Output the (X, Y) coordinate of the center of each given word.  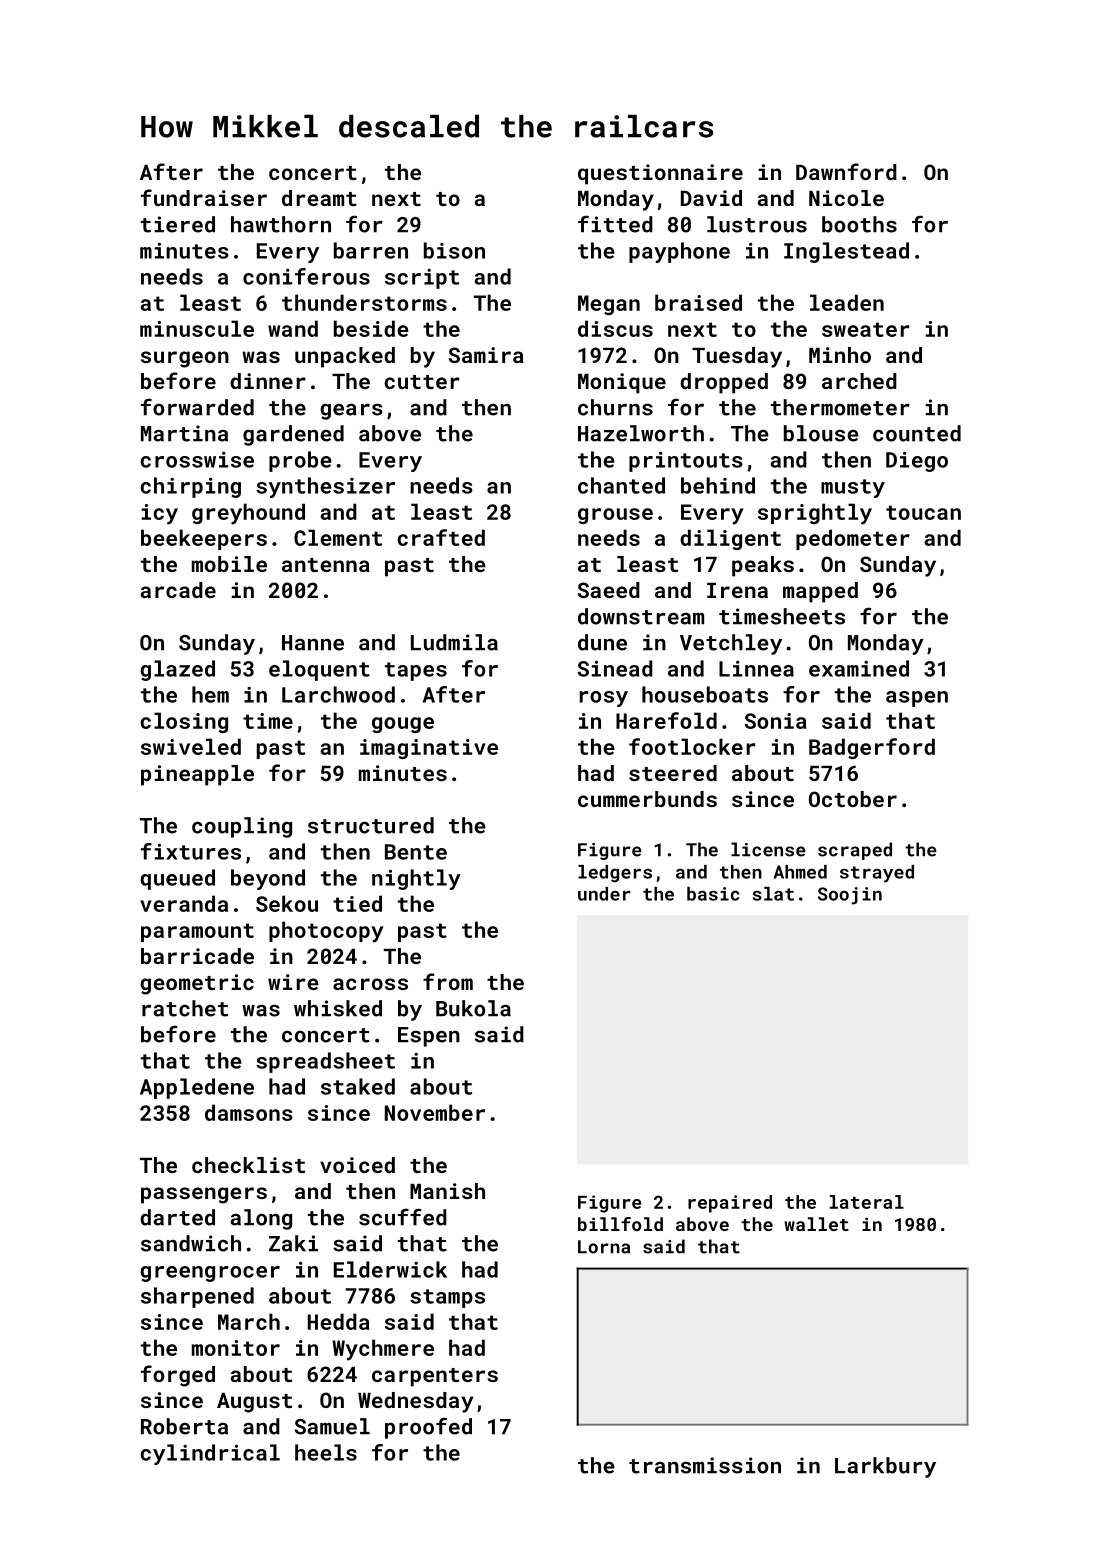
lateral (867, 1202)
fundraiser (204, 197)
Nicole (846, 198)
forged (178, 1376)
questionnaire (660, 174)
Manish (447, 1191)
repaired (730, 1204)
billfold (620, 1224)
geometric (197, 984)
